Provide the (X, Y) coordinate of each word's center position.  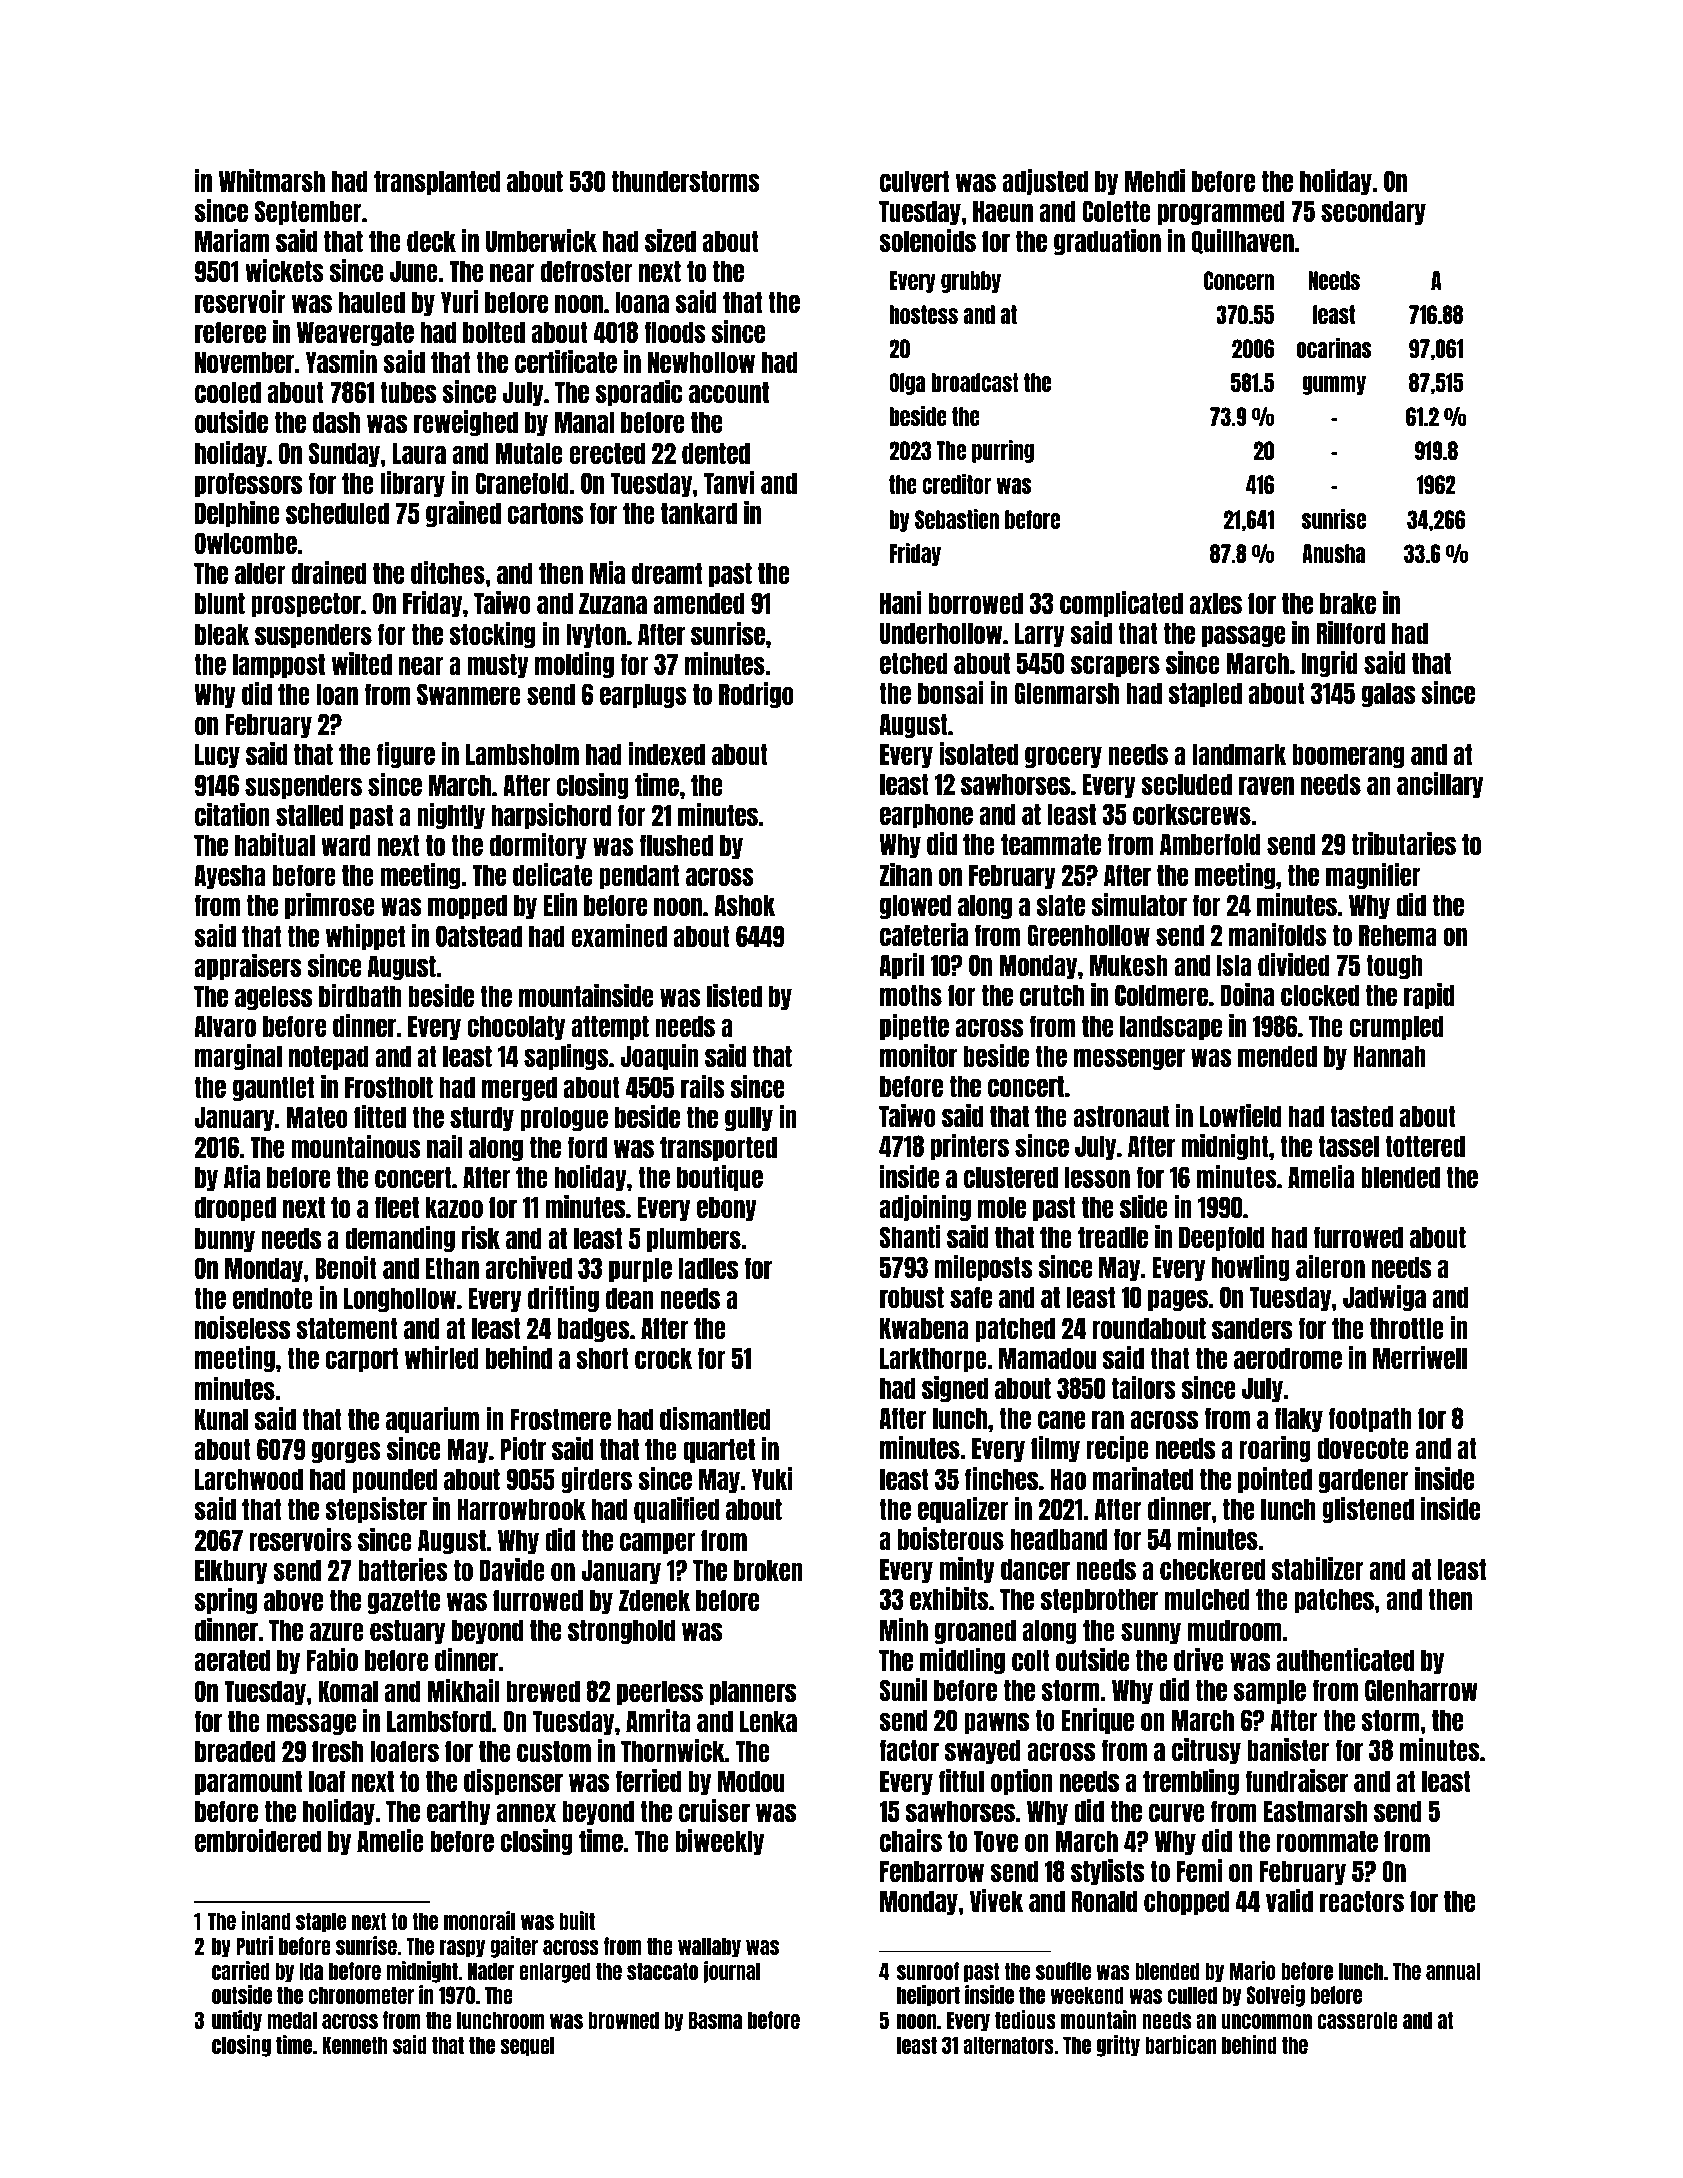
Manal (584, 422)
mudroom (1235, 1630)
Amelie (390, 1840)
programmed (1221, 212)
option (1022, 1782)
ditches (448, 572)
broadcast (975, 382)
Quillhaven (1243, 241)
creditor (956, 484)
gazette (404, 1601)
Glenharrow (1421, 1690)
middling (962, 1661)
